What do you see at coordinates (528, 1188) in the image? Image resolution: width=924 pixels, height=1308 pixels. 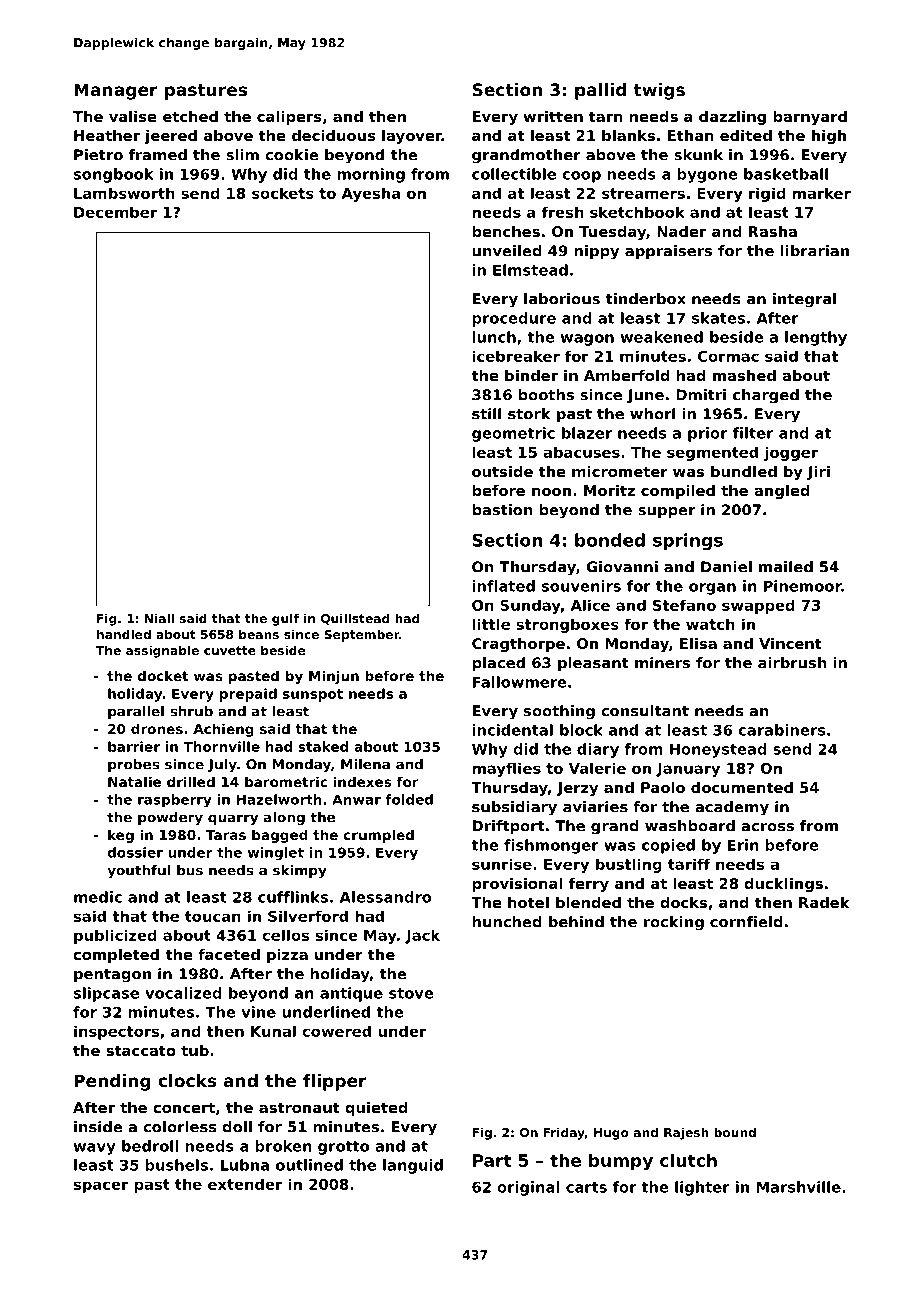 I see `original` at bounding box center [528, 1188].
